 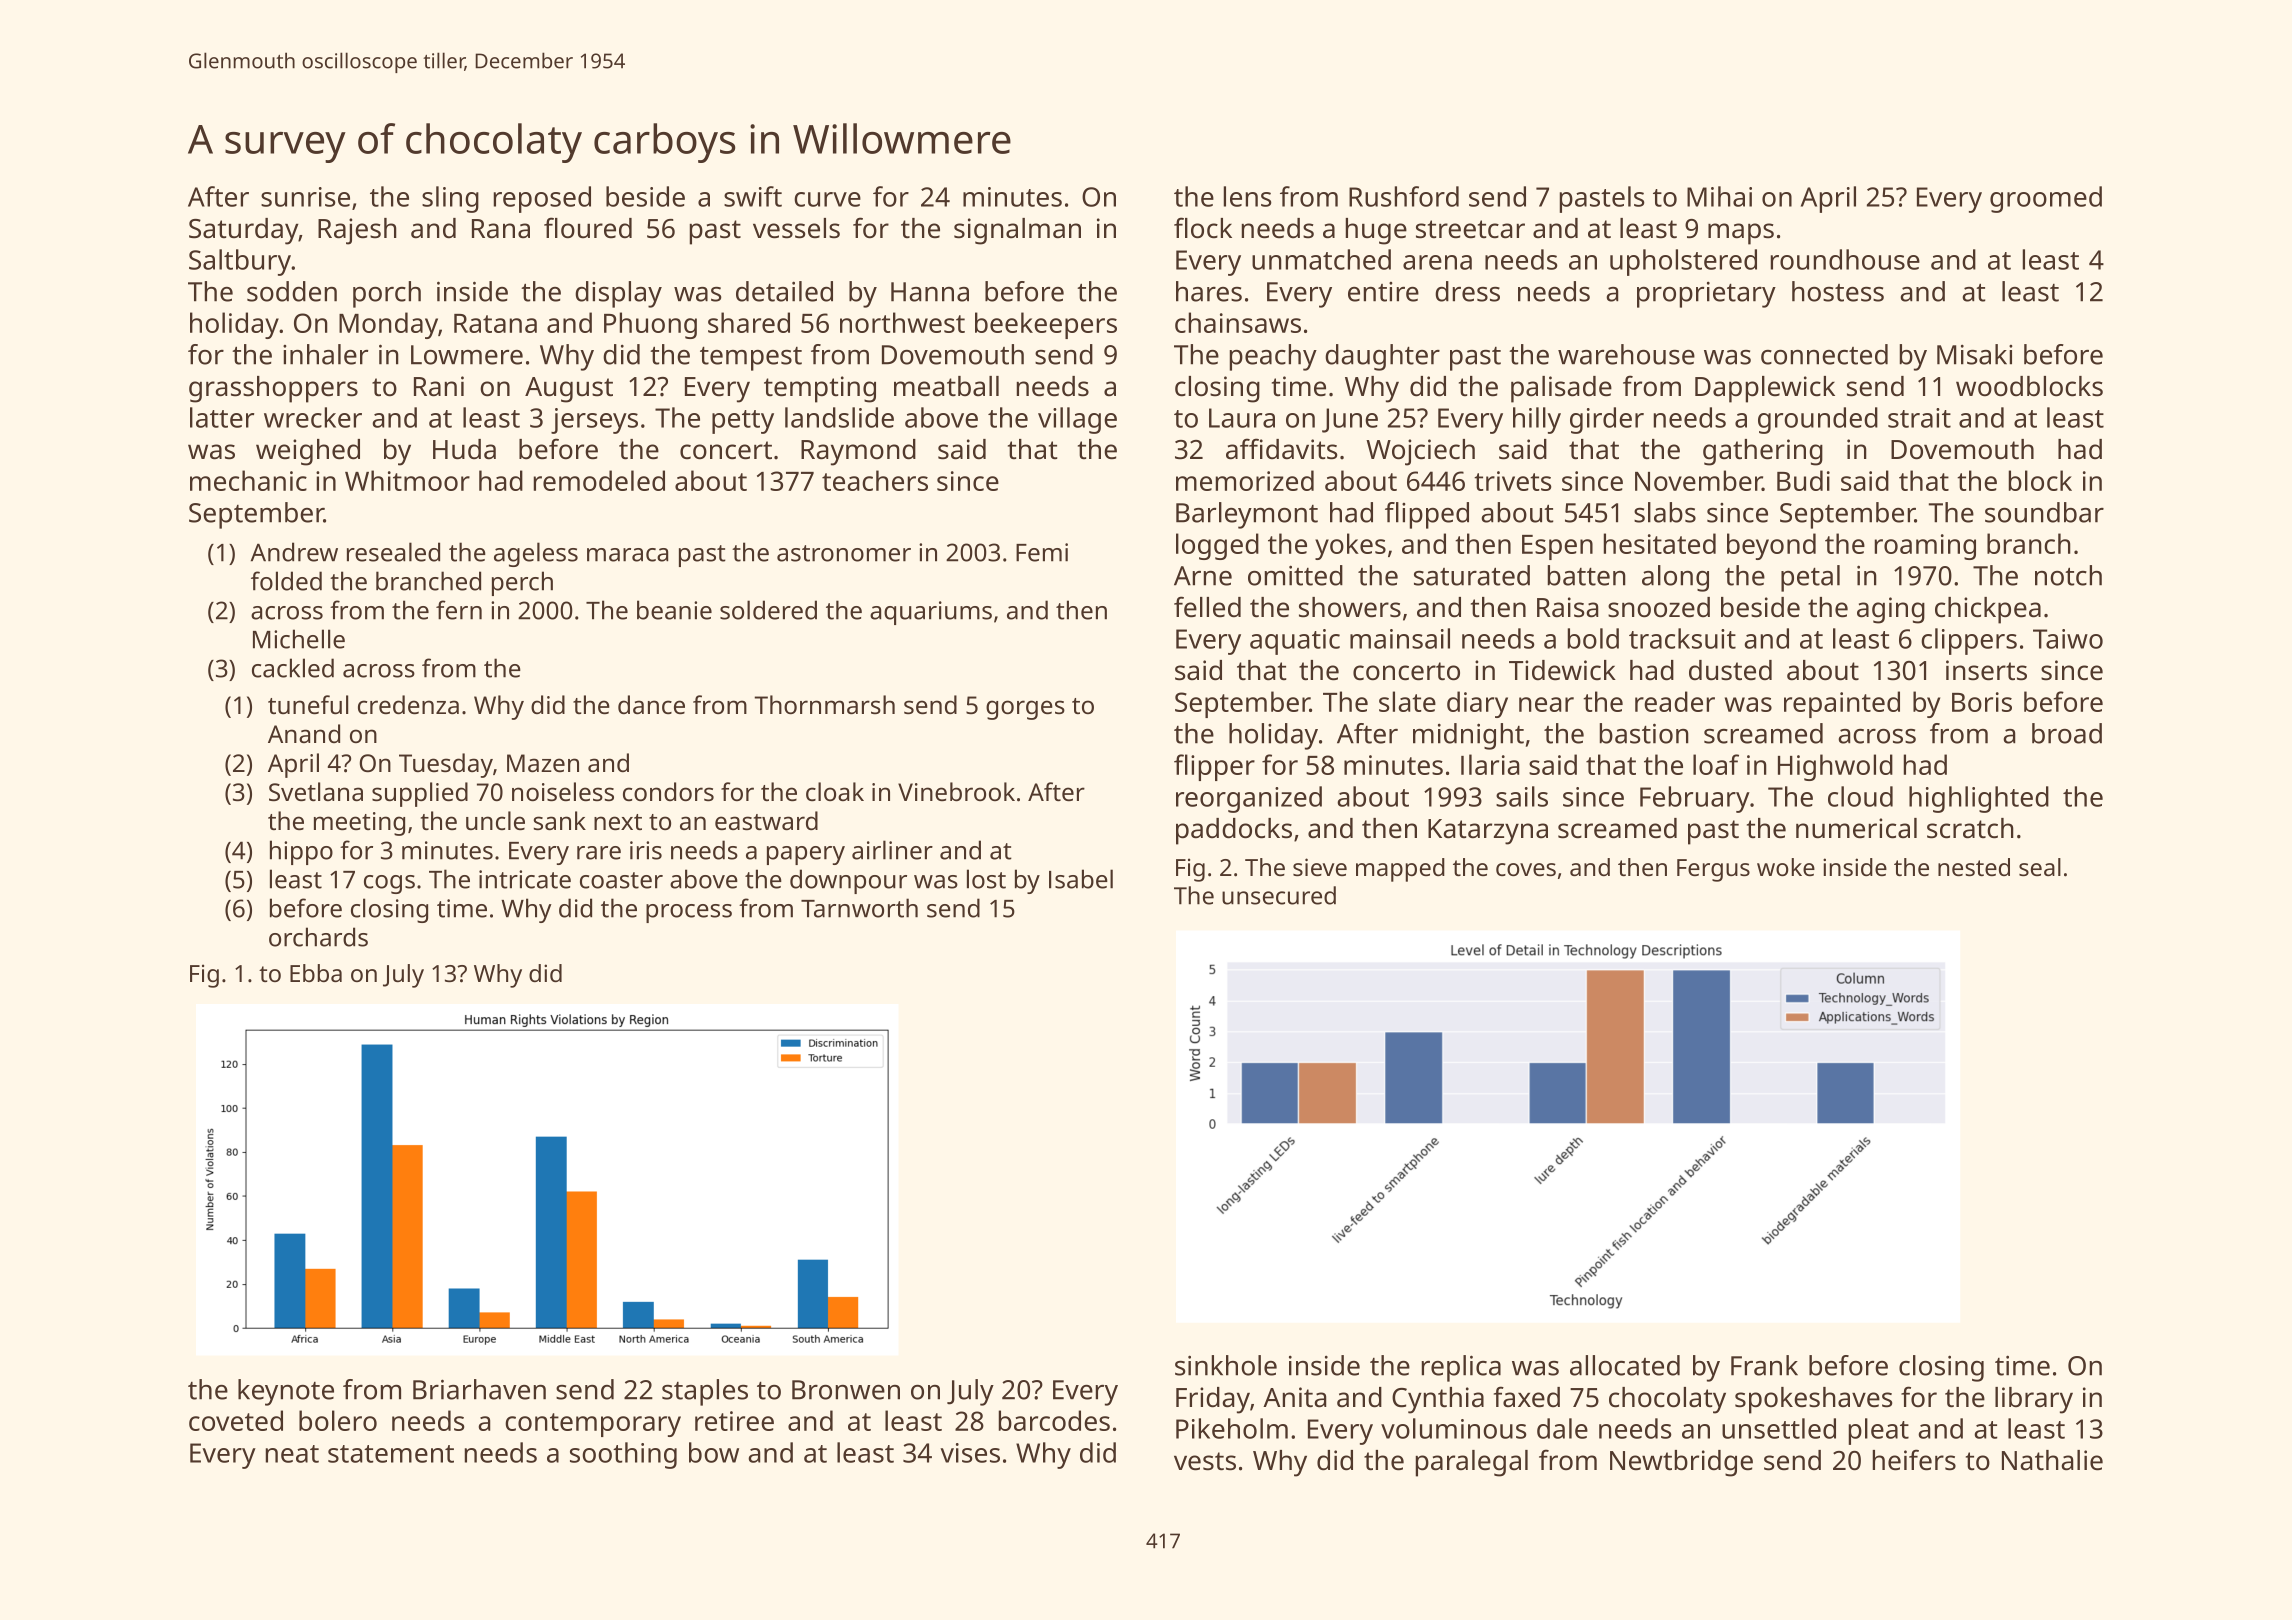 What do you see at coordinates (859, 908) in the screenshot?
I see `Tarnworth` at bounding box center [859, 908].
